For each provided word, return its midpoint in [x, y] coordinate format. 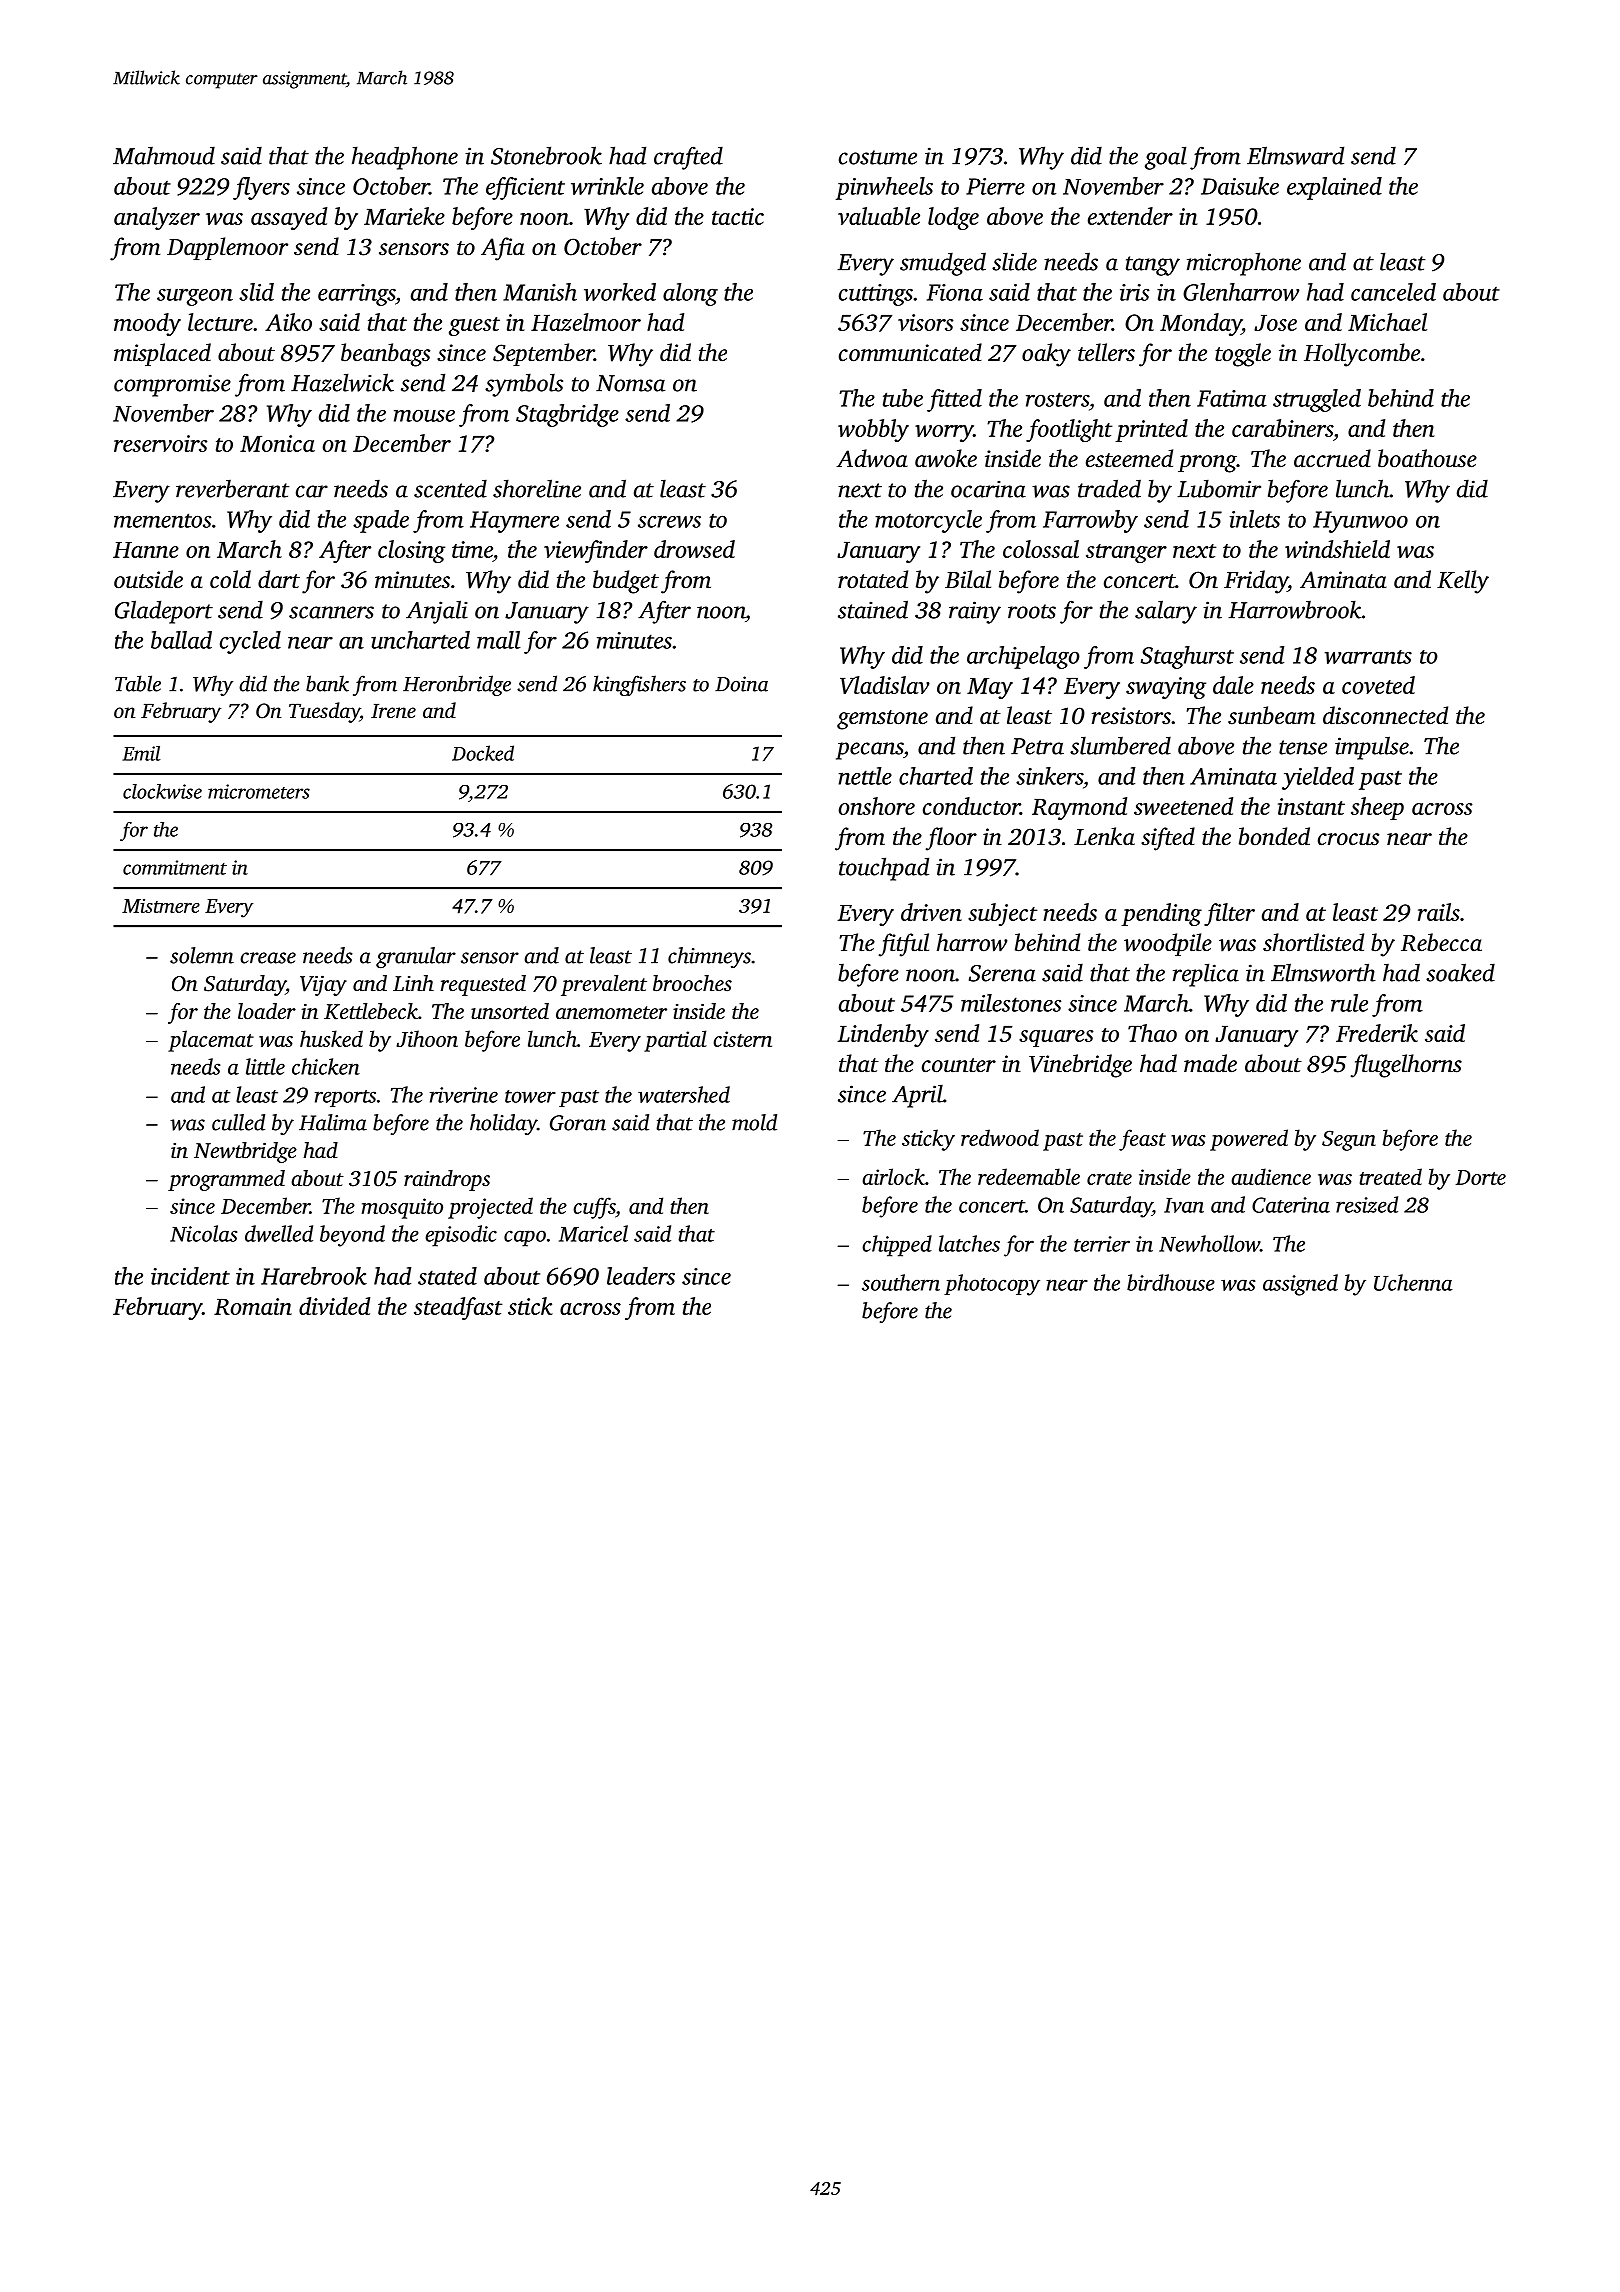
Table [138, 683]
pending [1161, 914]
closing [411, 551]
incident [190, 1276]
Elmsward [1295, 155]
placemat [211, 1041]
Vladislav [885, 685]
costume [878, 157]
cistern [742, 1039]
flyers [261, 188]
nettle [865, 776]
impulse [1372, 748]
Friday [1256, 582]
